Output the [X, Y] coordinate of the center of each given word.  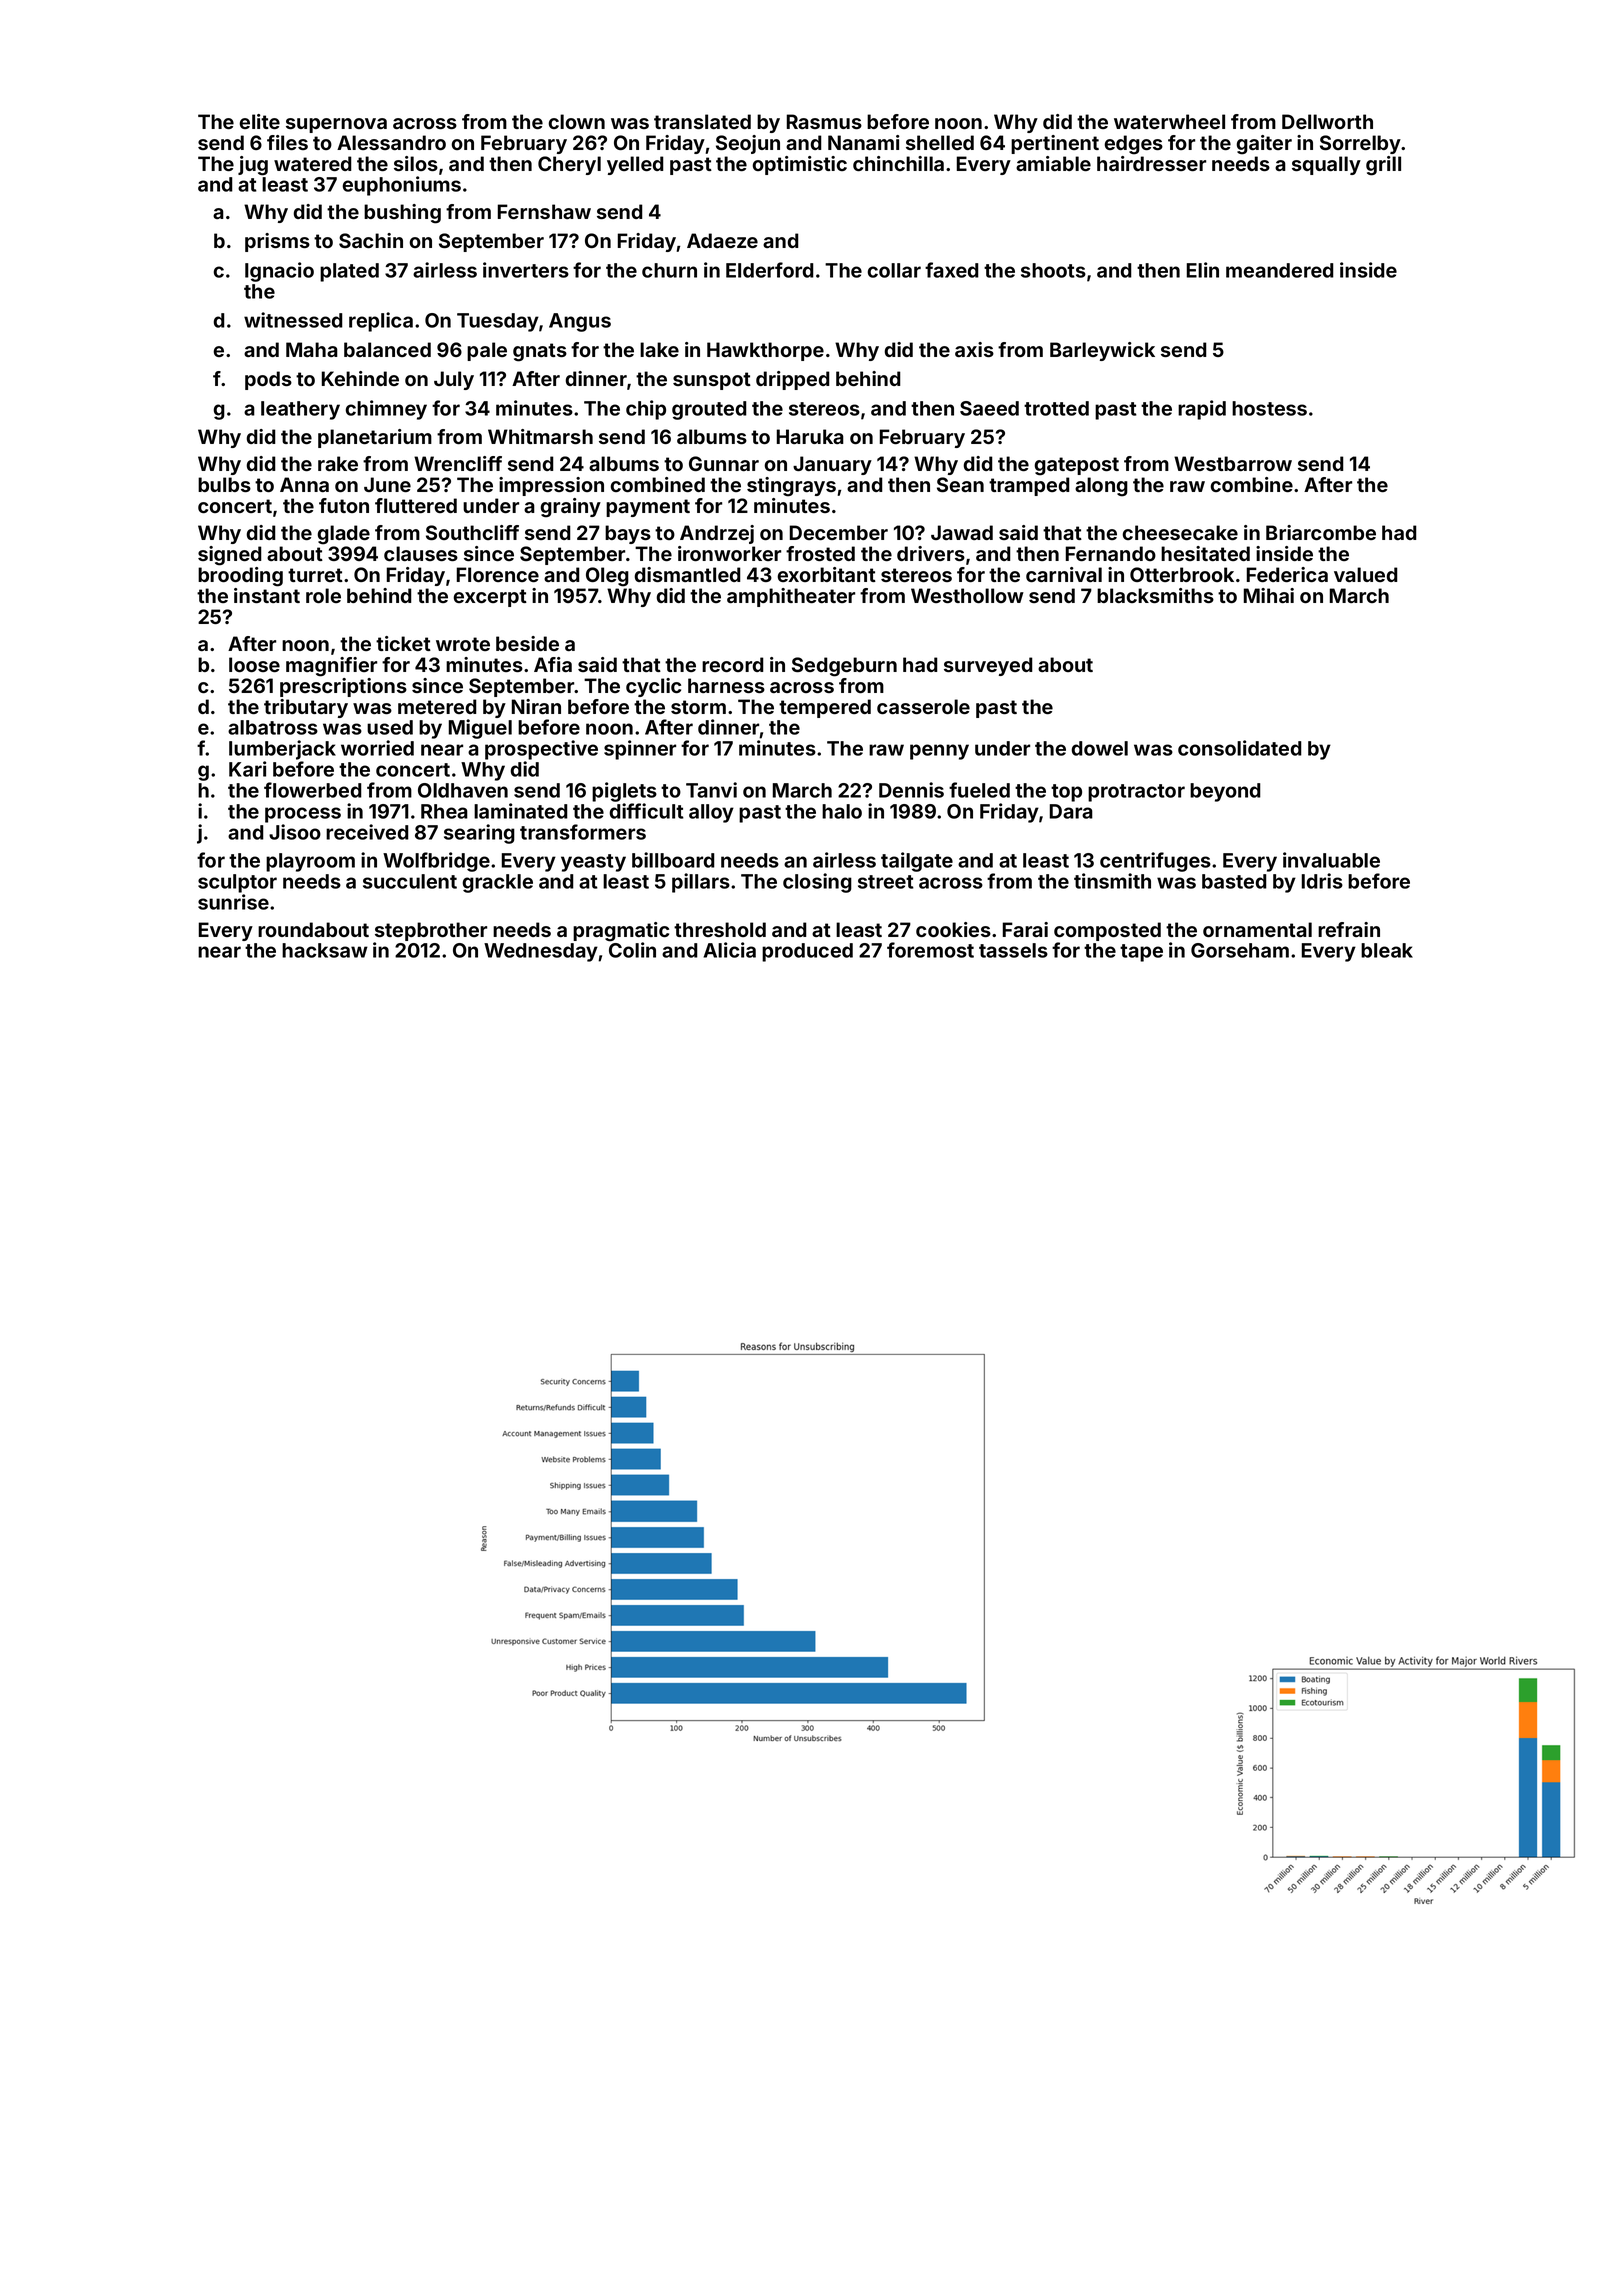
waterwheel [1169, 121]
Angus [580, 322]
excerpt [490, 598]
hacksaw [325, 950]
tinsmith [1112, 881]
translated [702, 121]
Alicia [729, 950]
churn [669, 270]
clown [576, 121]
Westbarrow [1233, 463]
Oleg [607, 577]
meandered [1280, 270]
